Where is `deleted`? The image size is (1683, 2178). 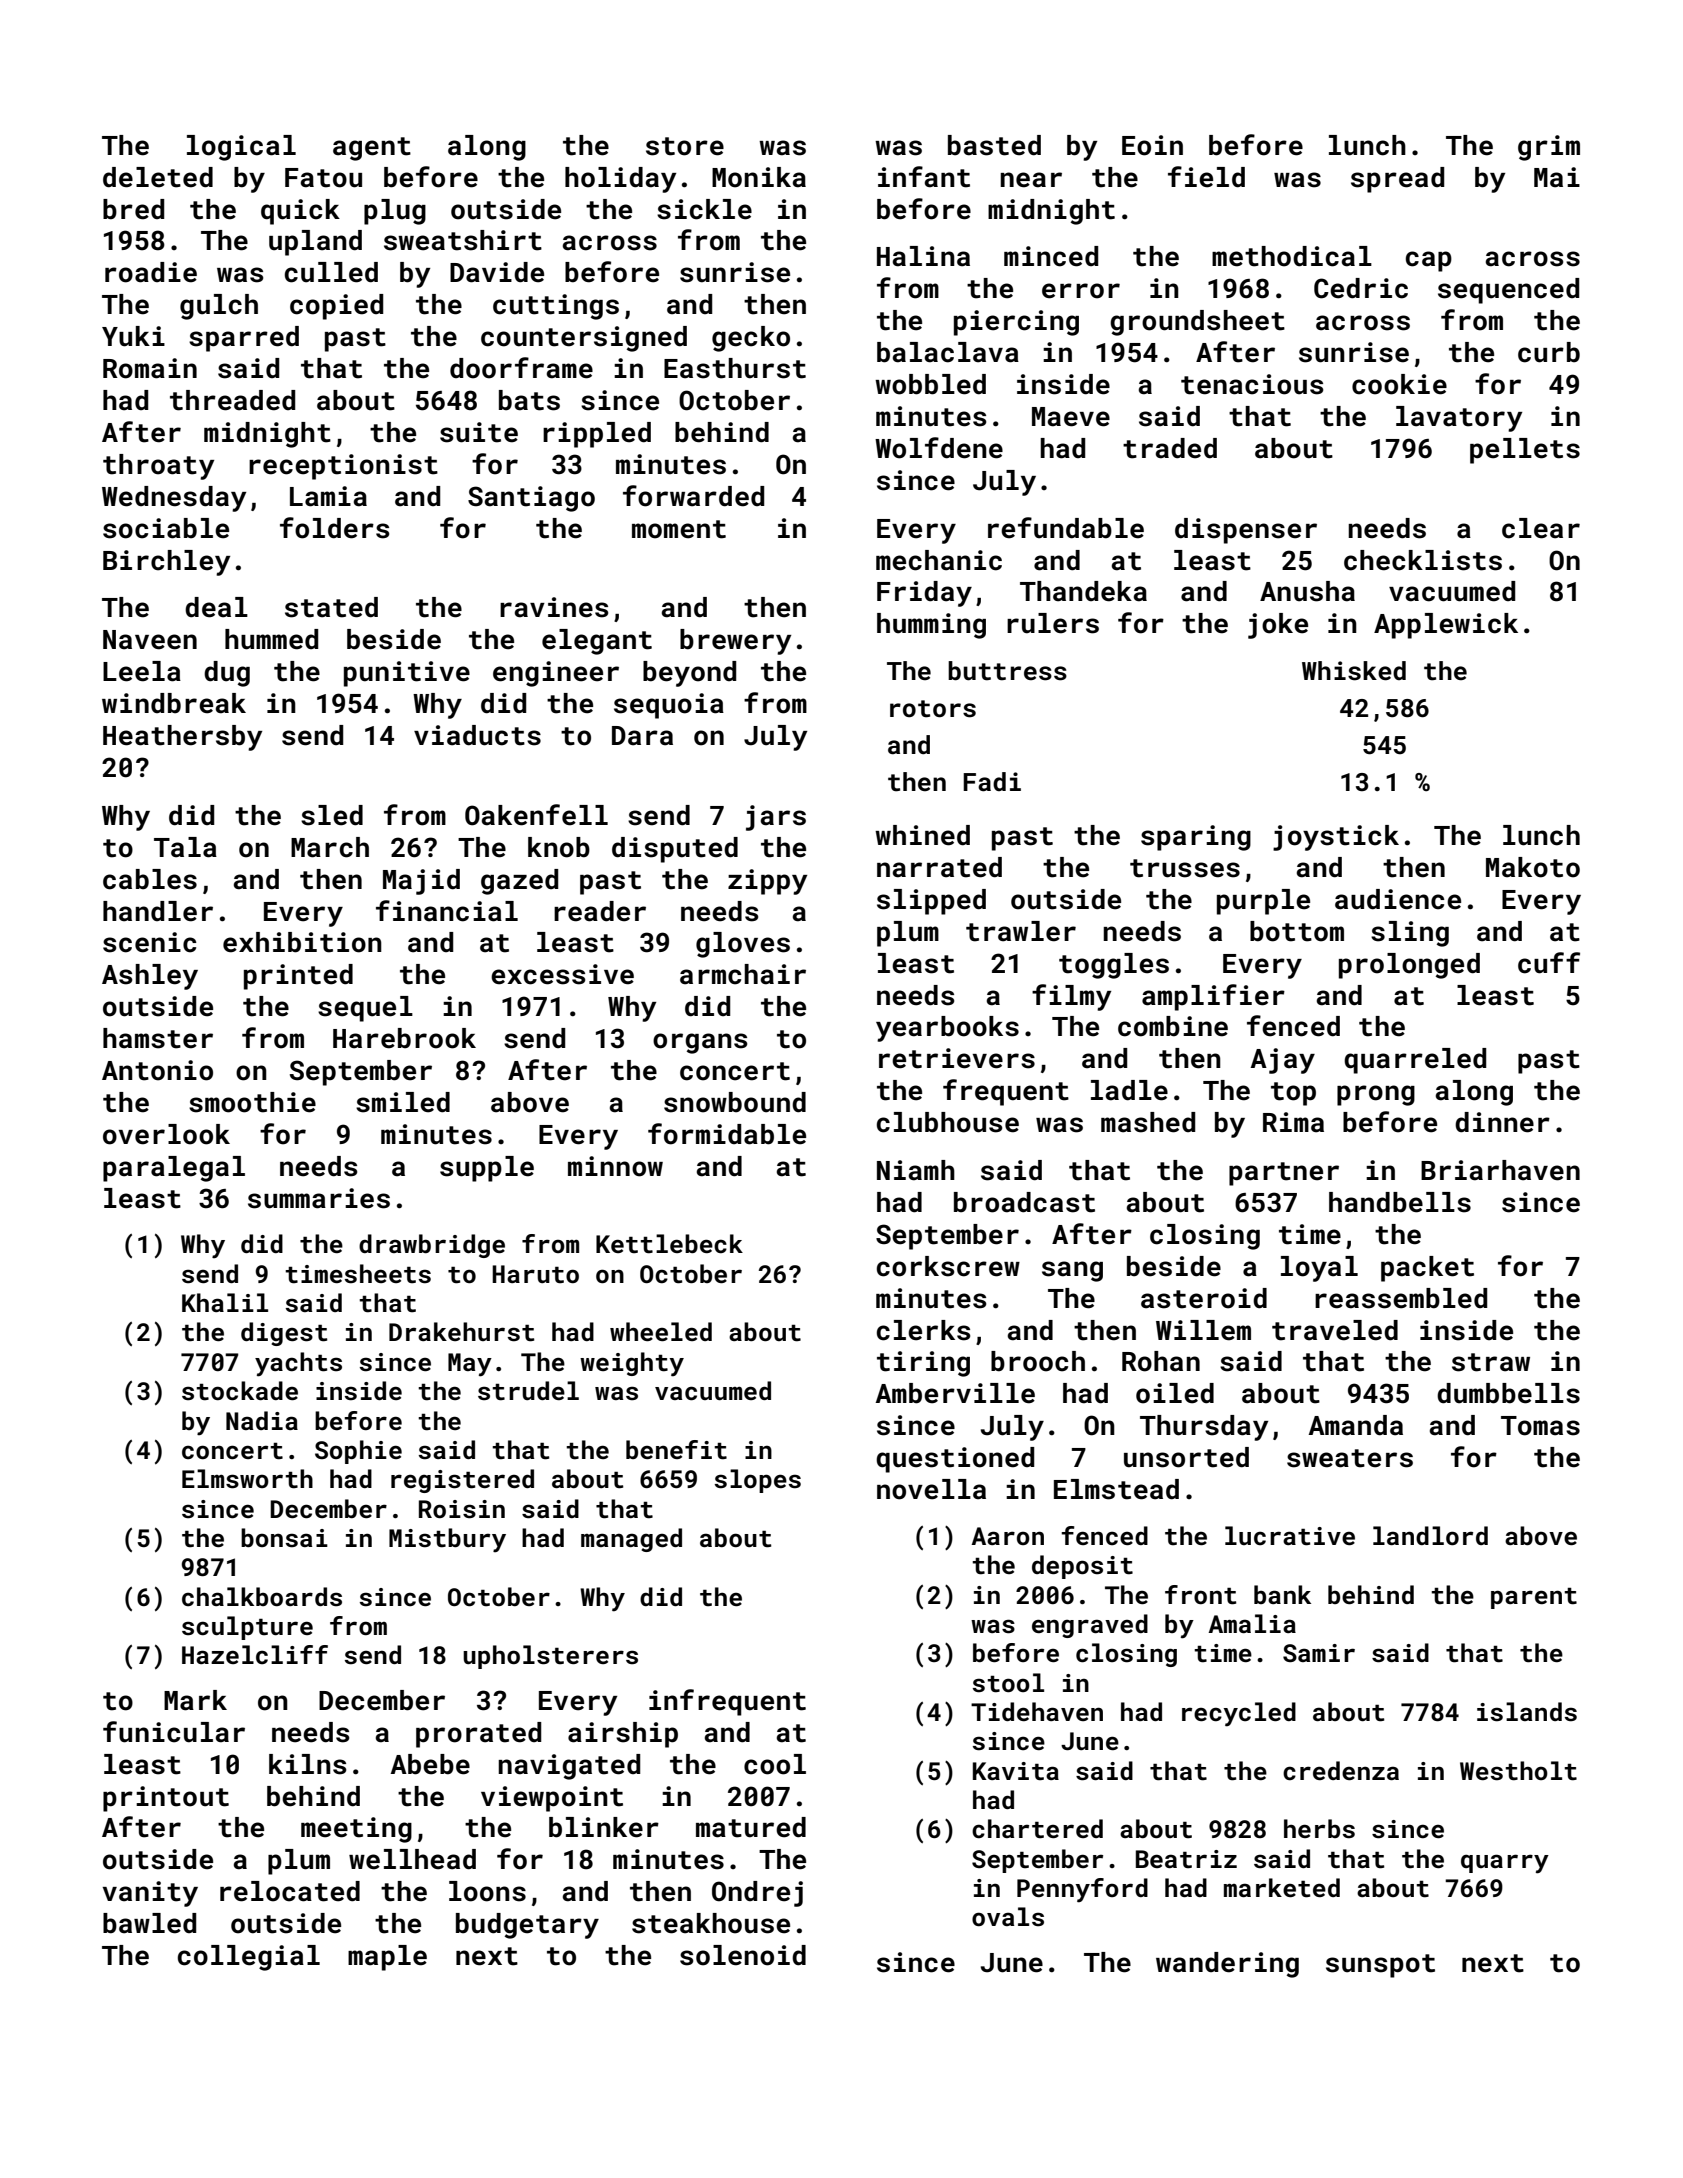 deleted is located at coordinates (158, 177).
